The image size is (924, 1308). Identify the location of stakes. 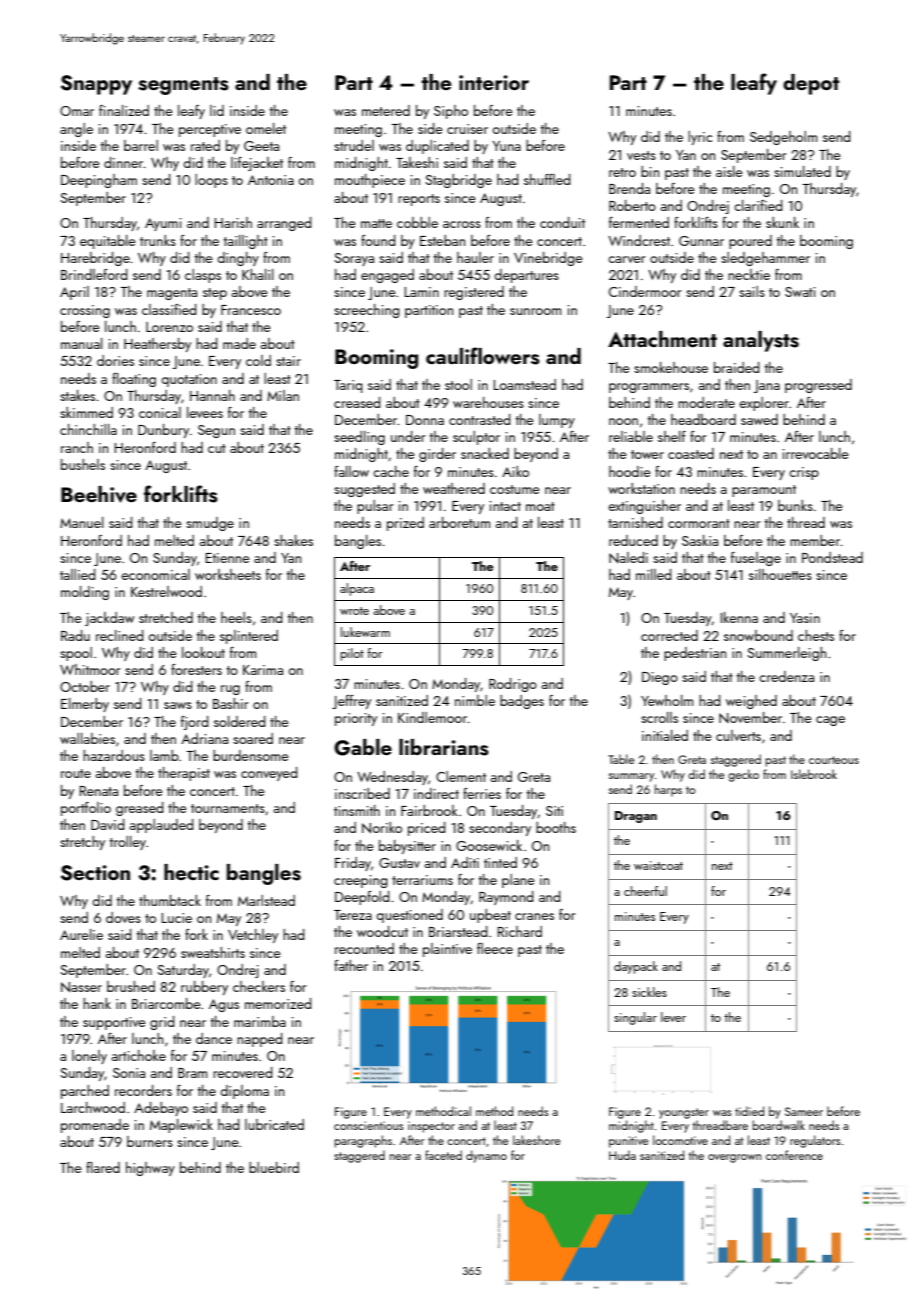
(77, 395).
